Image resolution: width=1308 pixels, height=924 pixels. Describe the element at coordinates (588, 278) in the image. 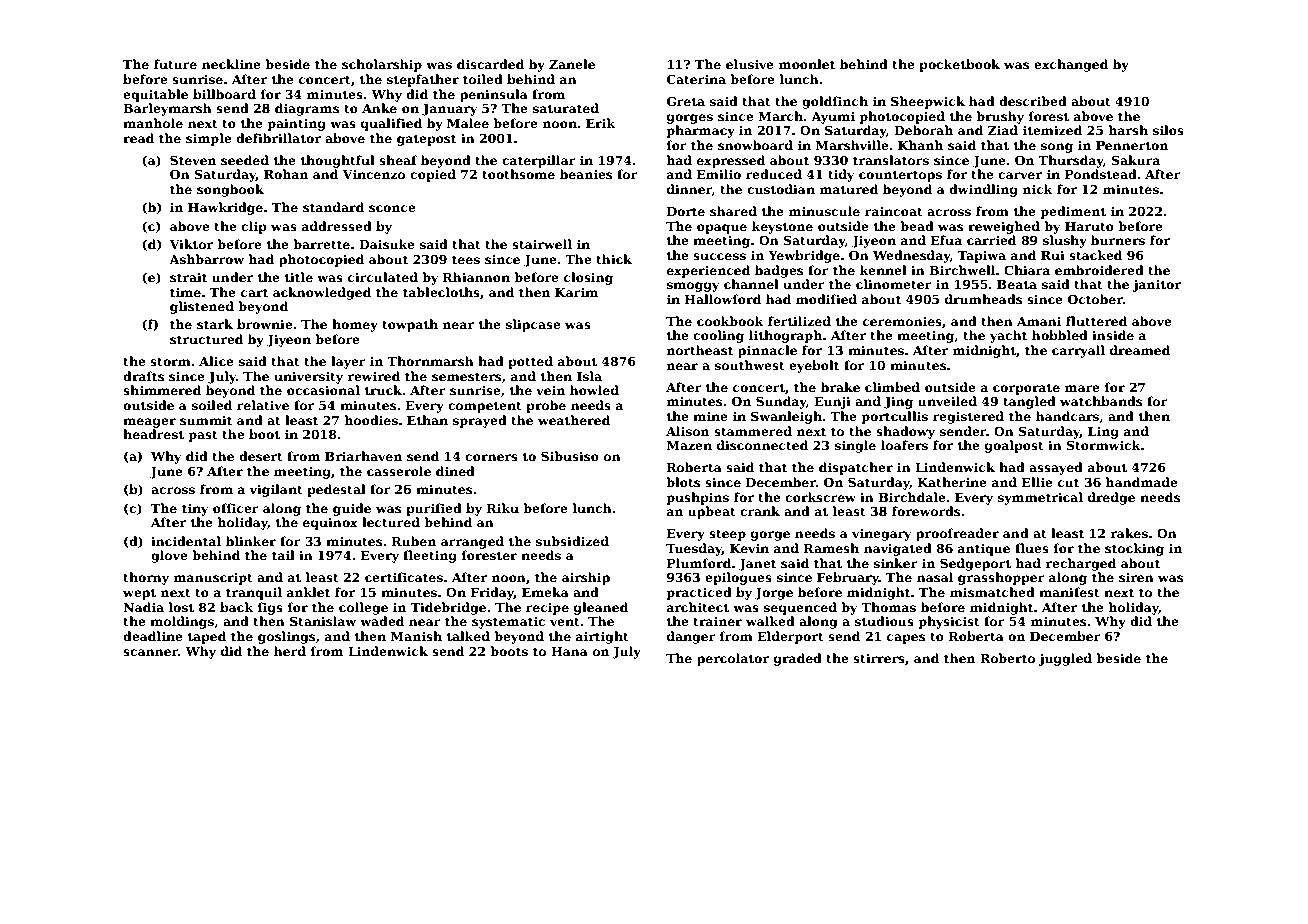

I see `closing` at that location.
